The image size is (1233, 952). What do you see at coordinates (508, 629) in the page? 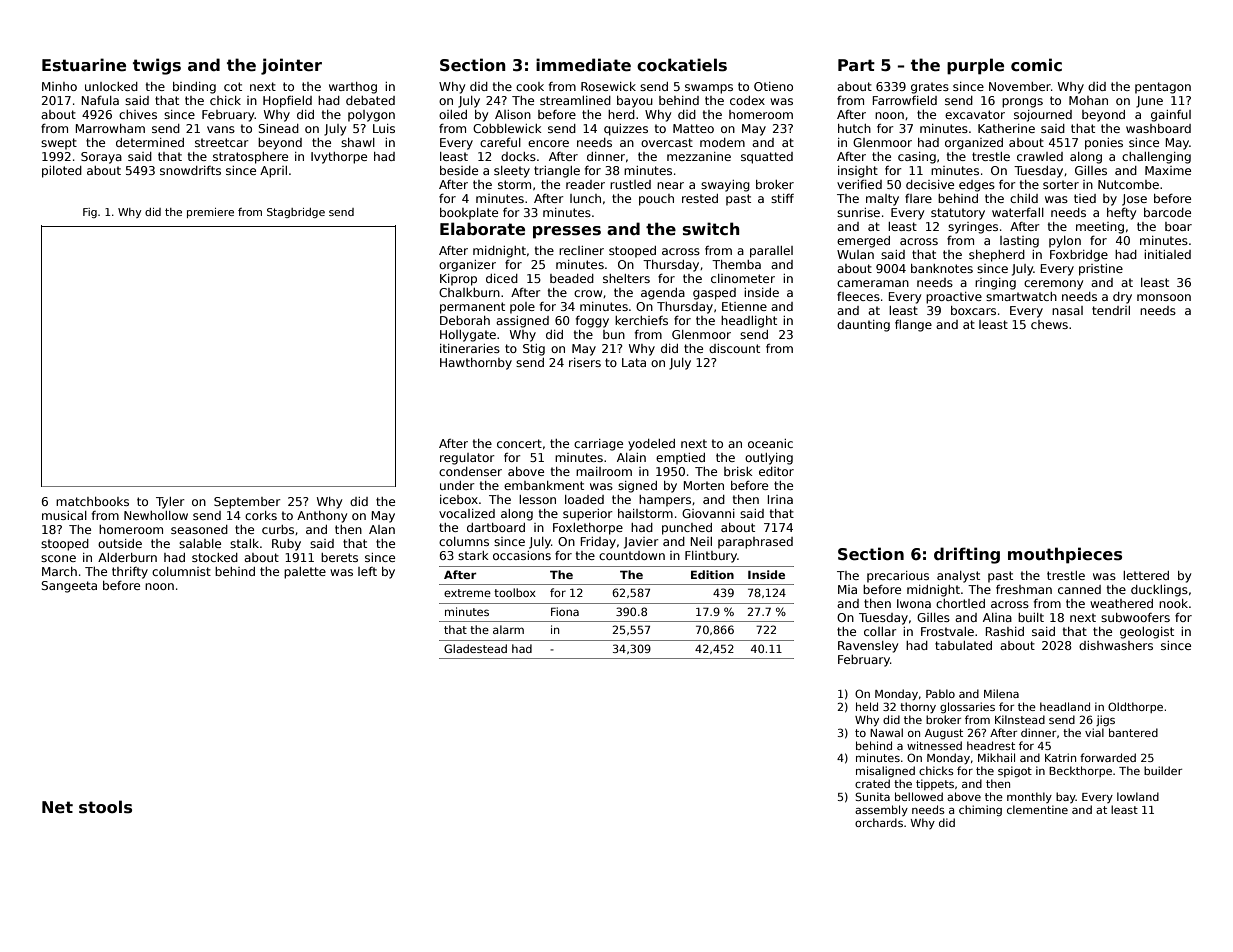
I see `alarm` at bounding box center [508, 629].
